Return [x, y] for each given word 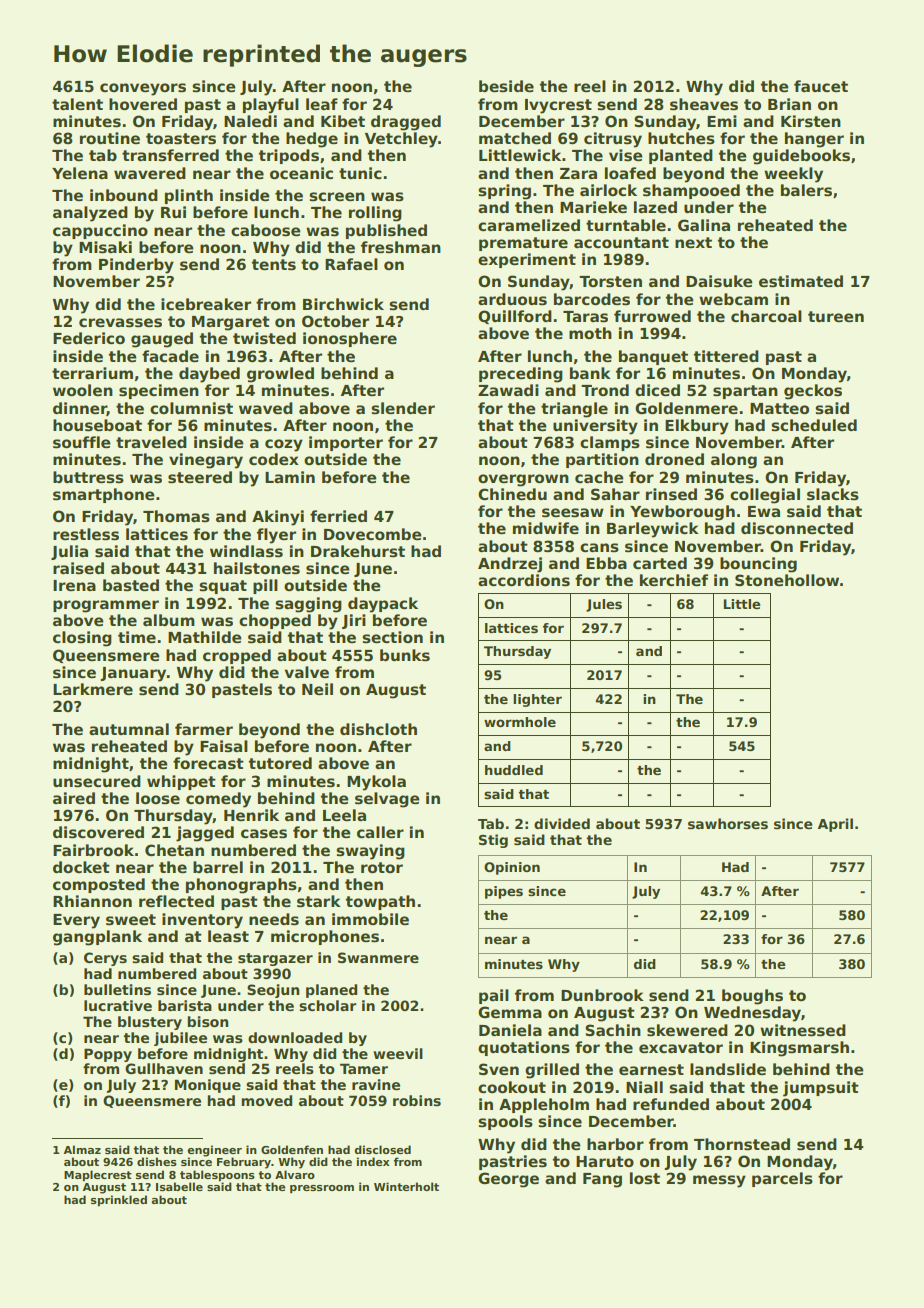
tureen [836, 316]
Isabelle [179, 1186]
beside [506, 86]
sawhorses [728, 823]
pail [494, 996]
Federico [89, 338]
